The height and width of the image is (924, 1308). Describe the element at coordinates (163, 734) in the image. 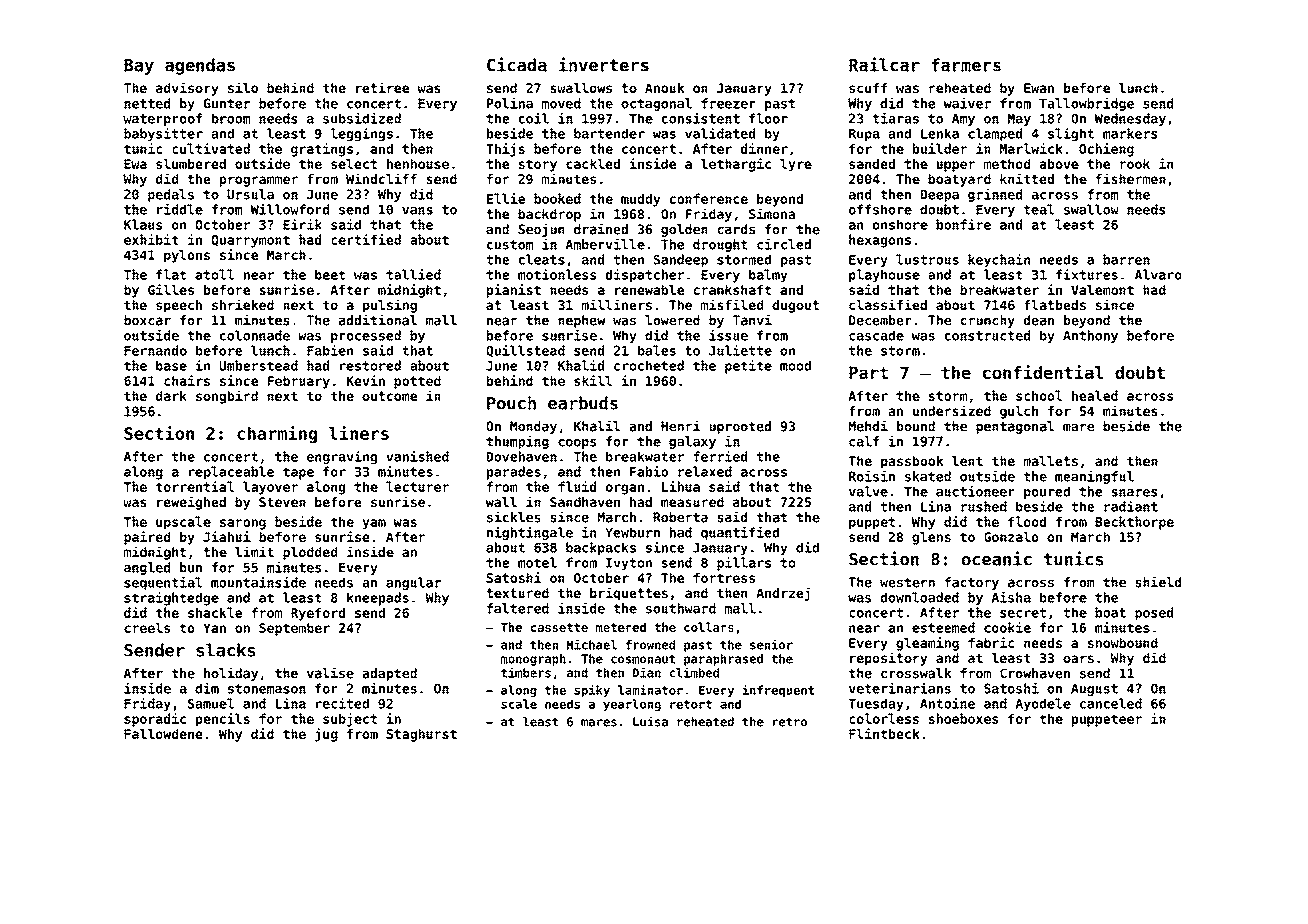

I see `Fallowdene` at that location.
